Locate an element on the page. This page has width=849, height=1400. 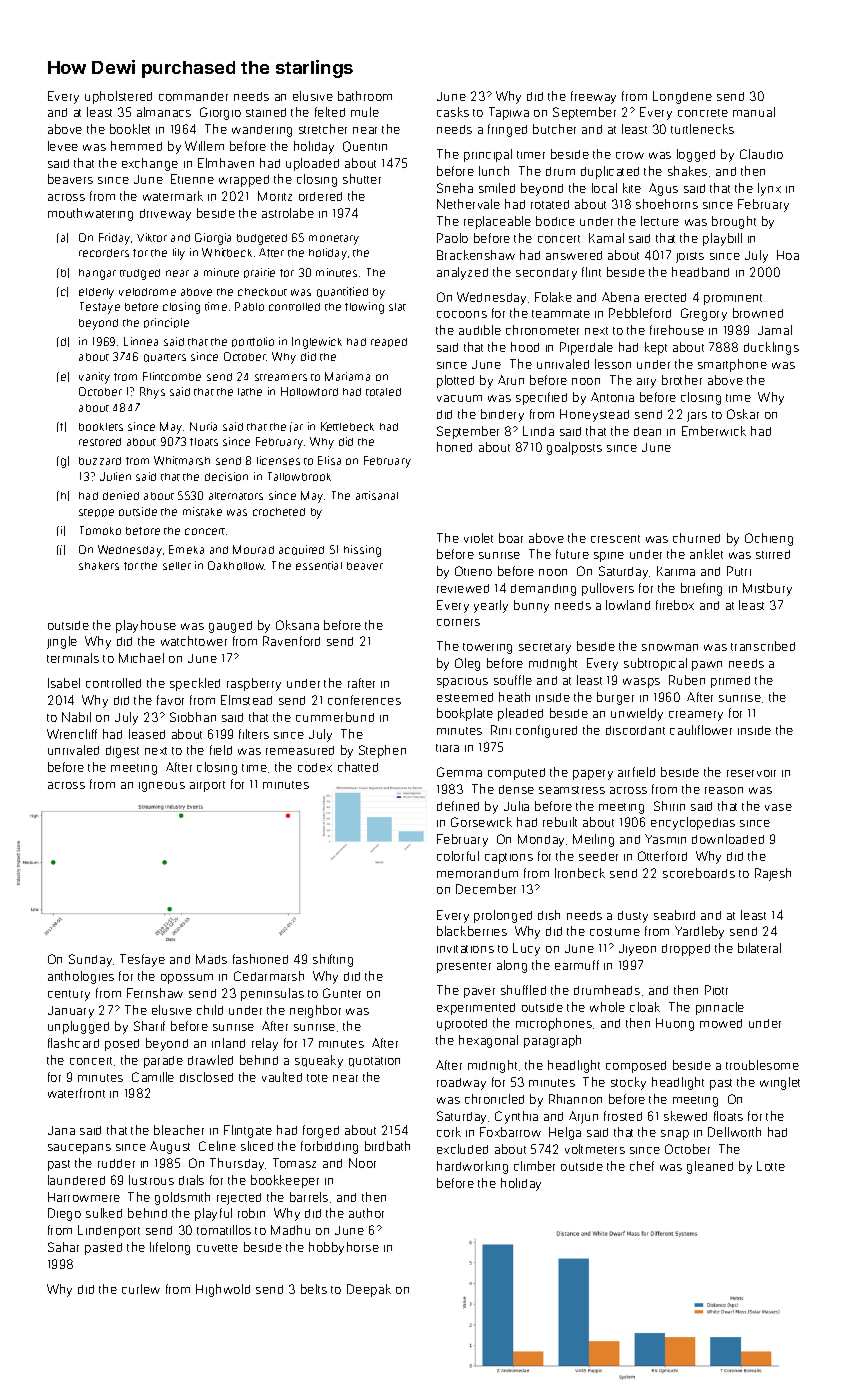
slat is located at coordinates (397, 307).
